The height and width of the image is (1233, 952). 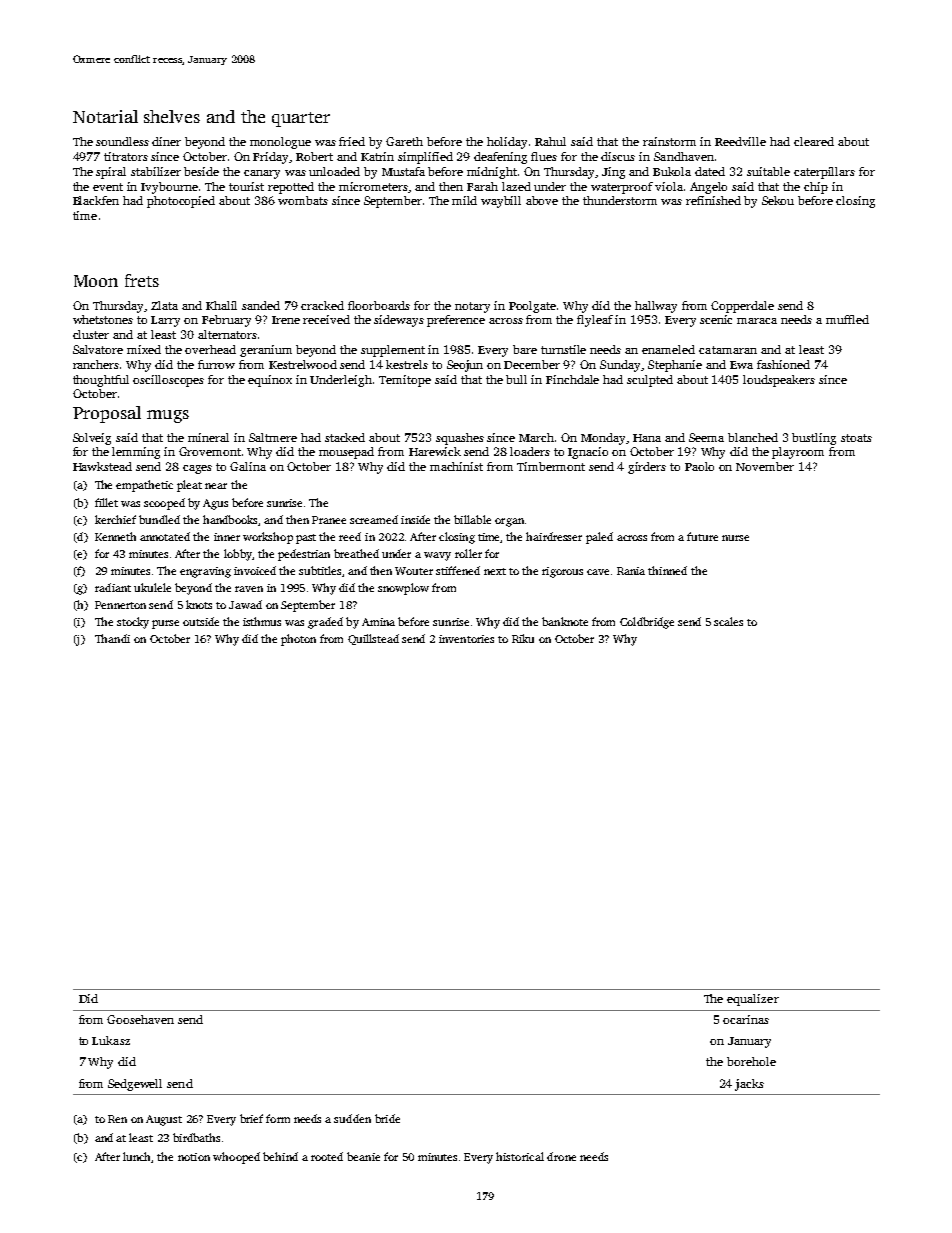 I want to click on Rahul, so click(x=550, y=141).
